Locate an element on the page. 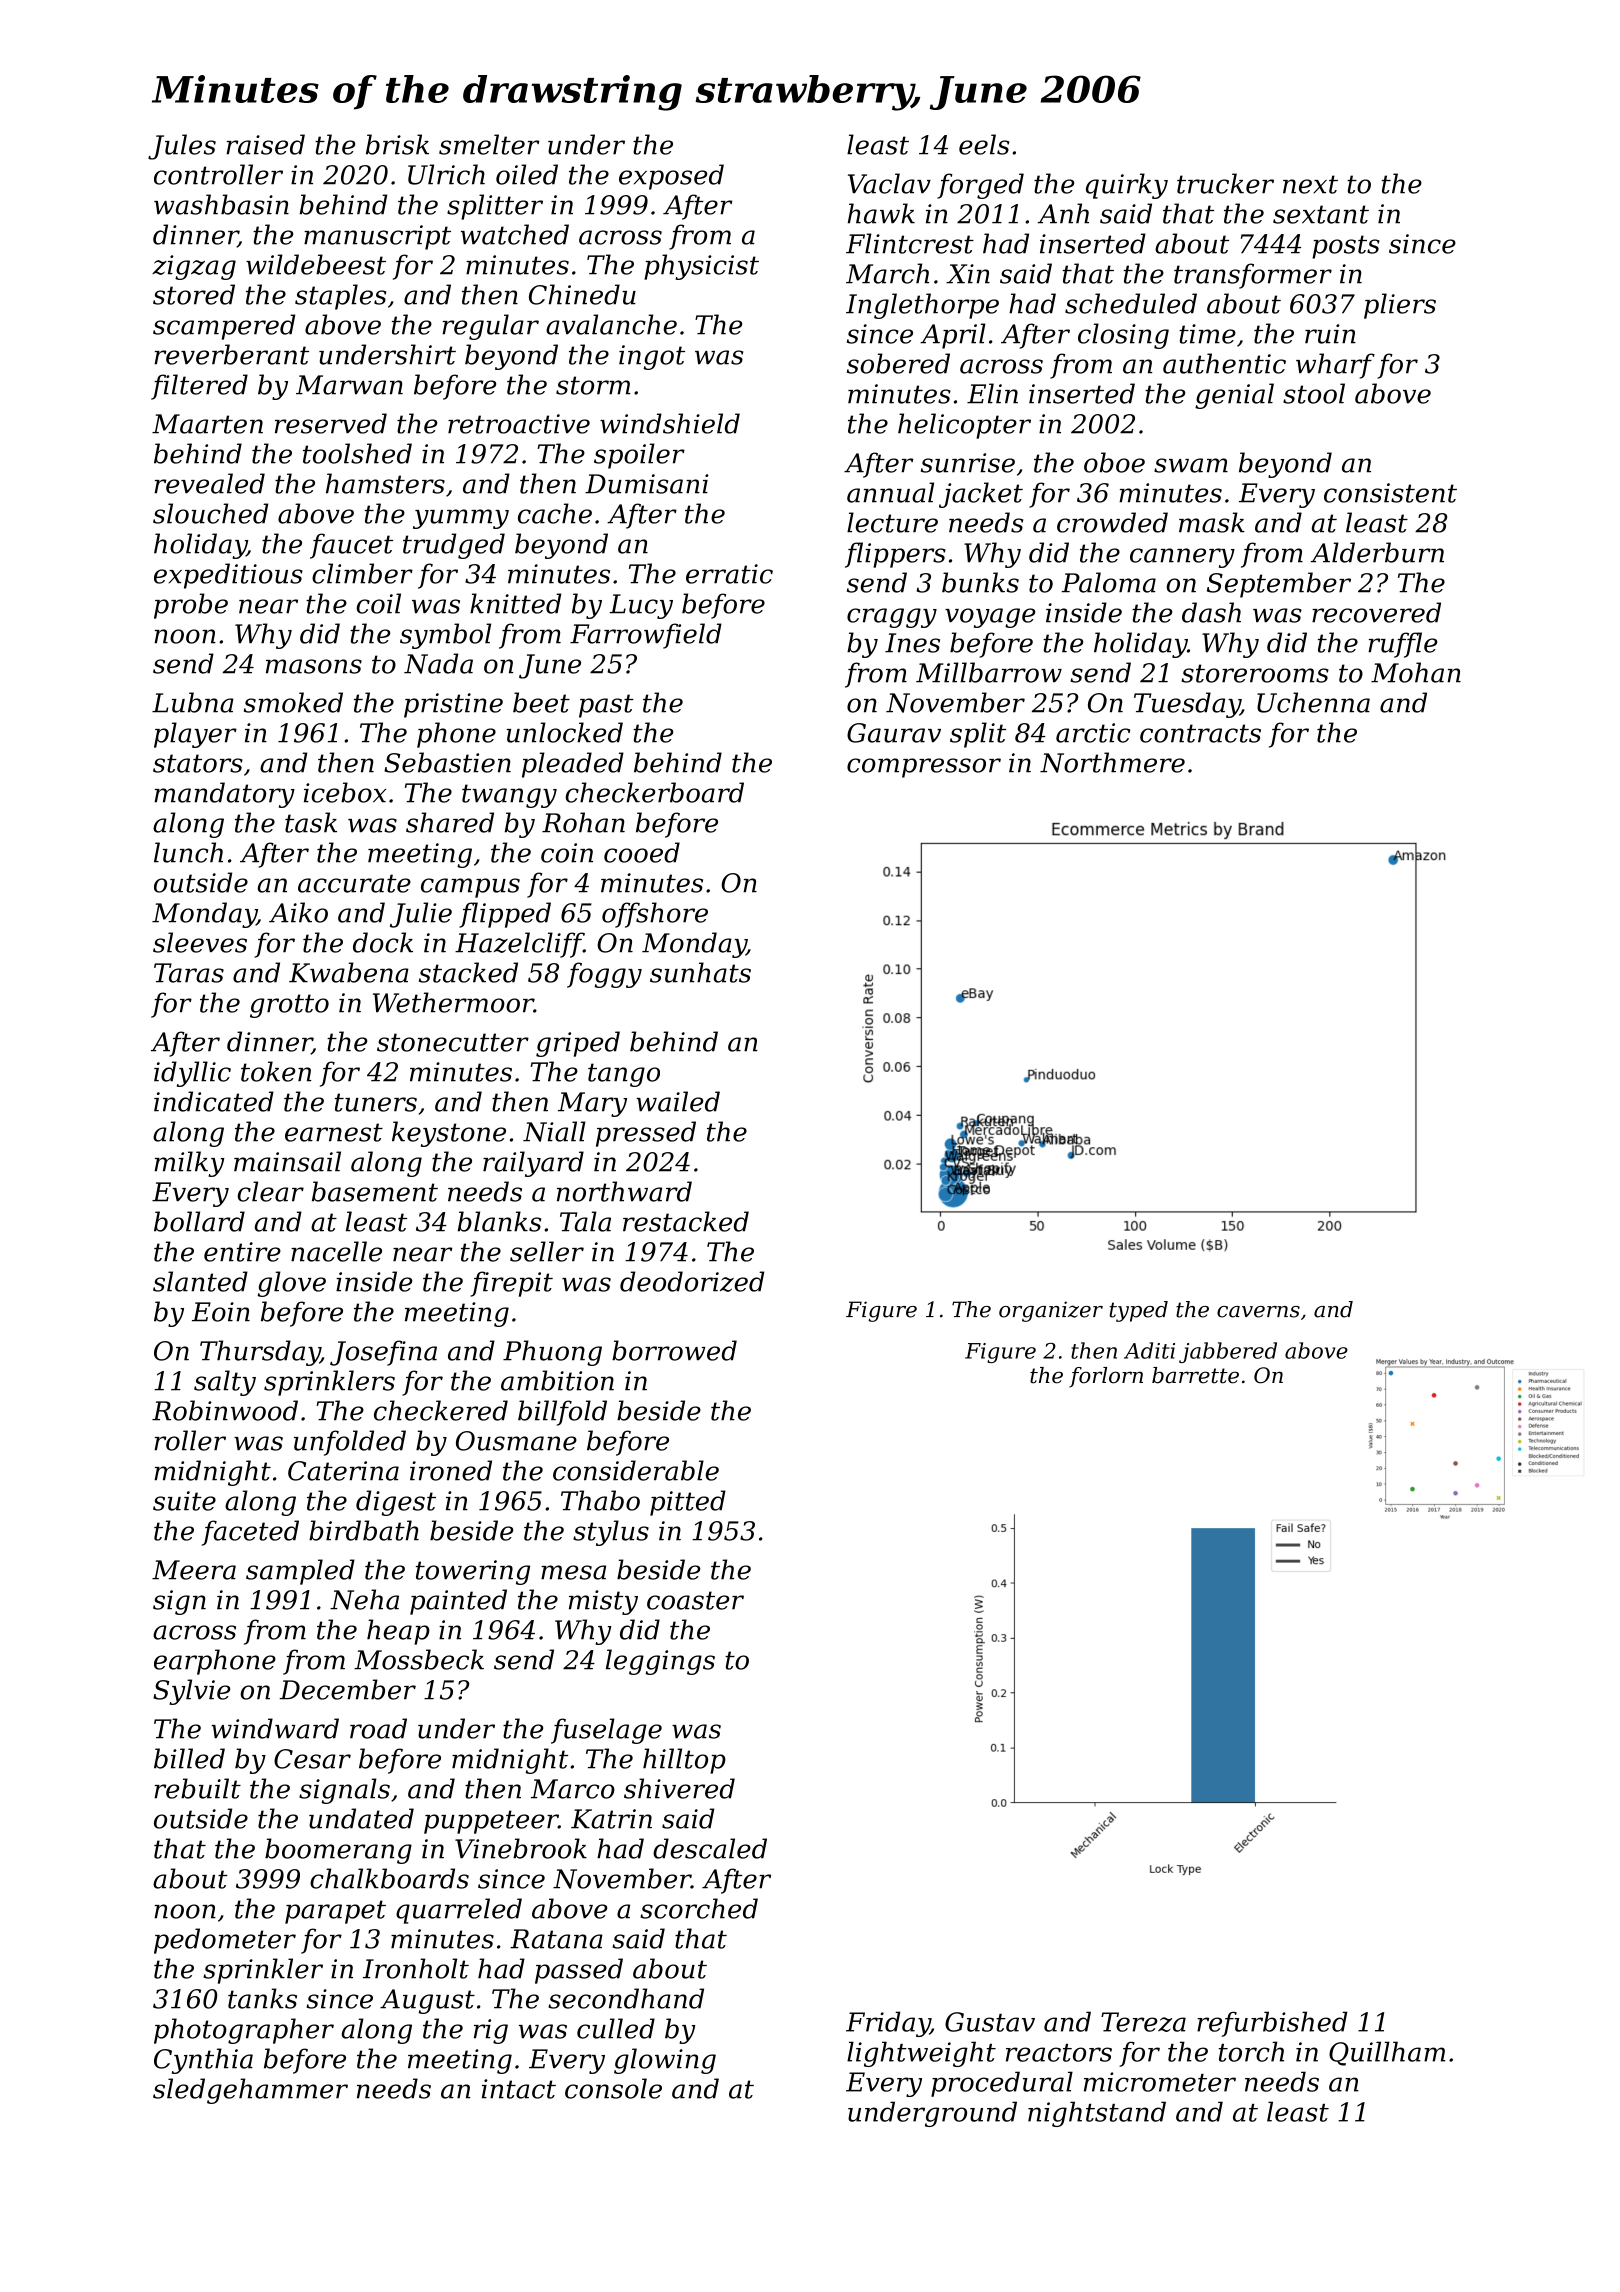  intact is located at coordinates (519, 2089).
